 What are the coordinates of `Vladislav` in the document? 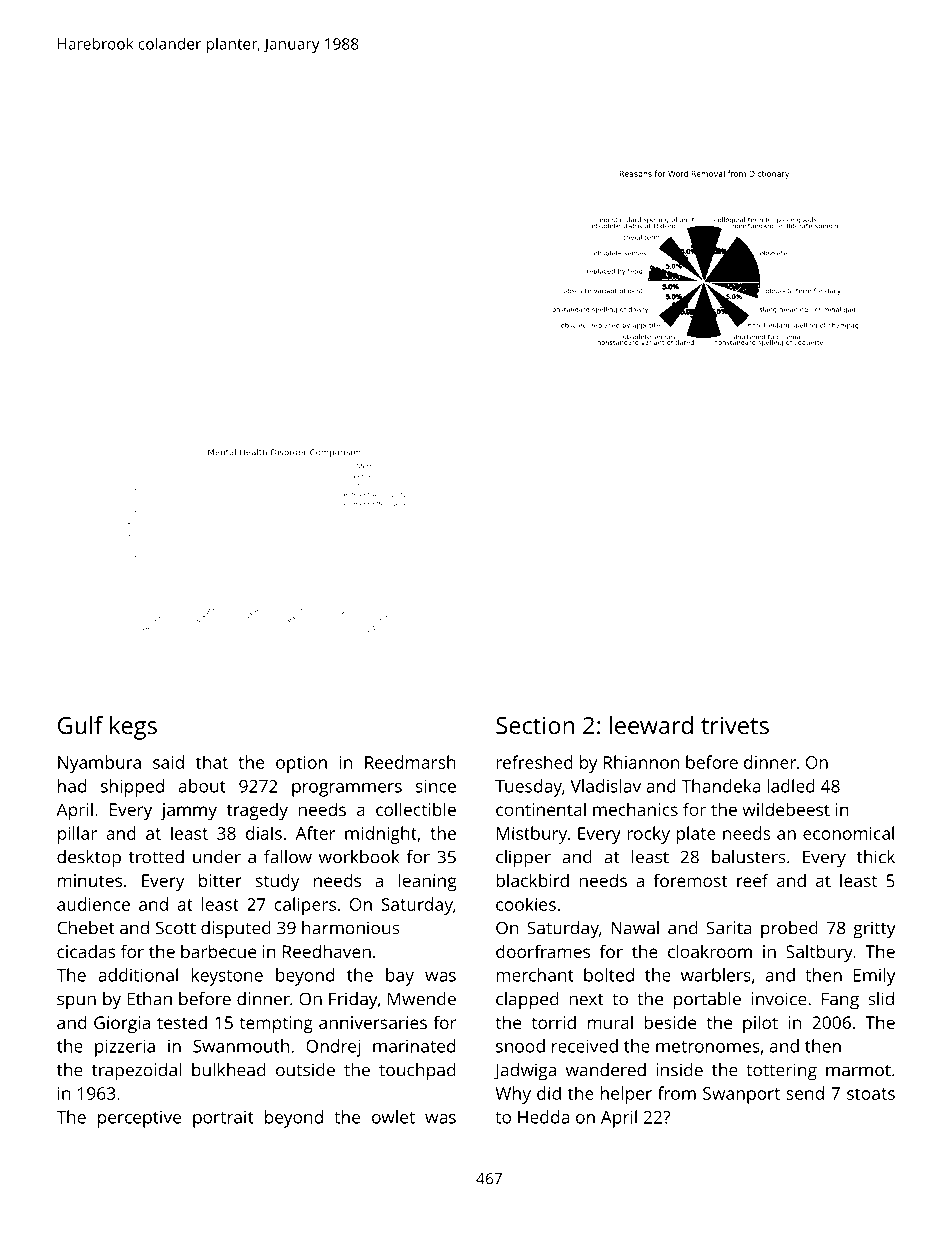 It's located at (605, 786).
